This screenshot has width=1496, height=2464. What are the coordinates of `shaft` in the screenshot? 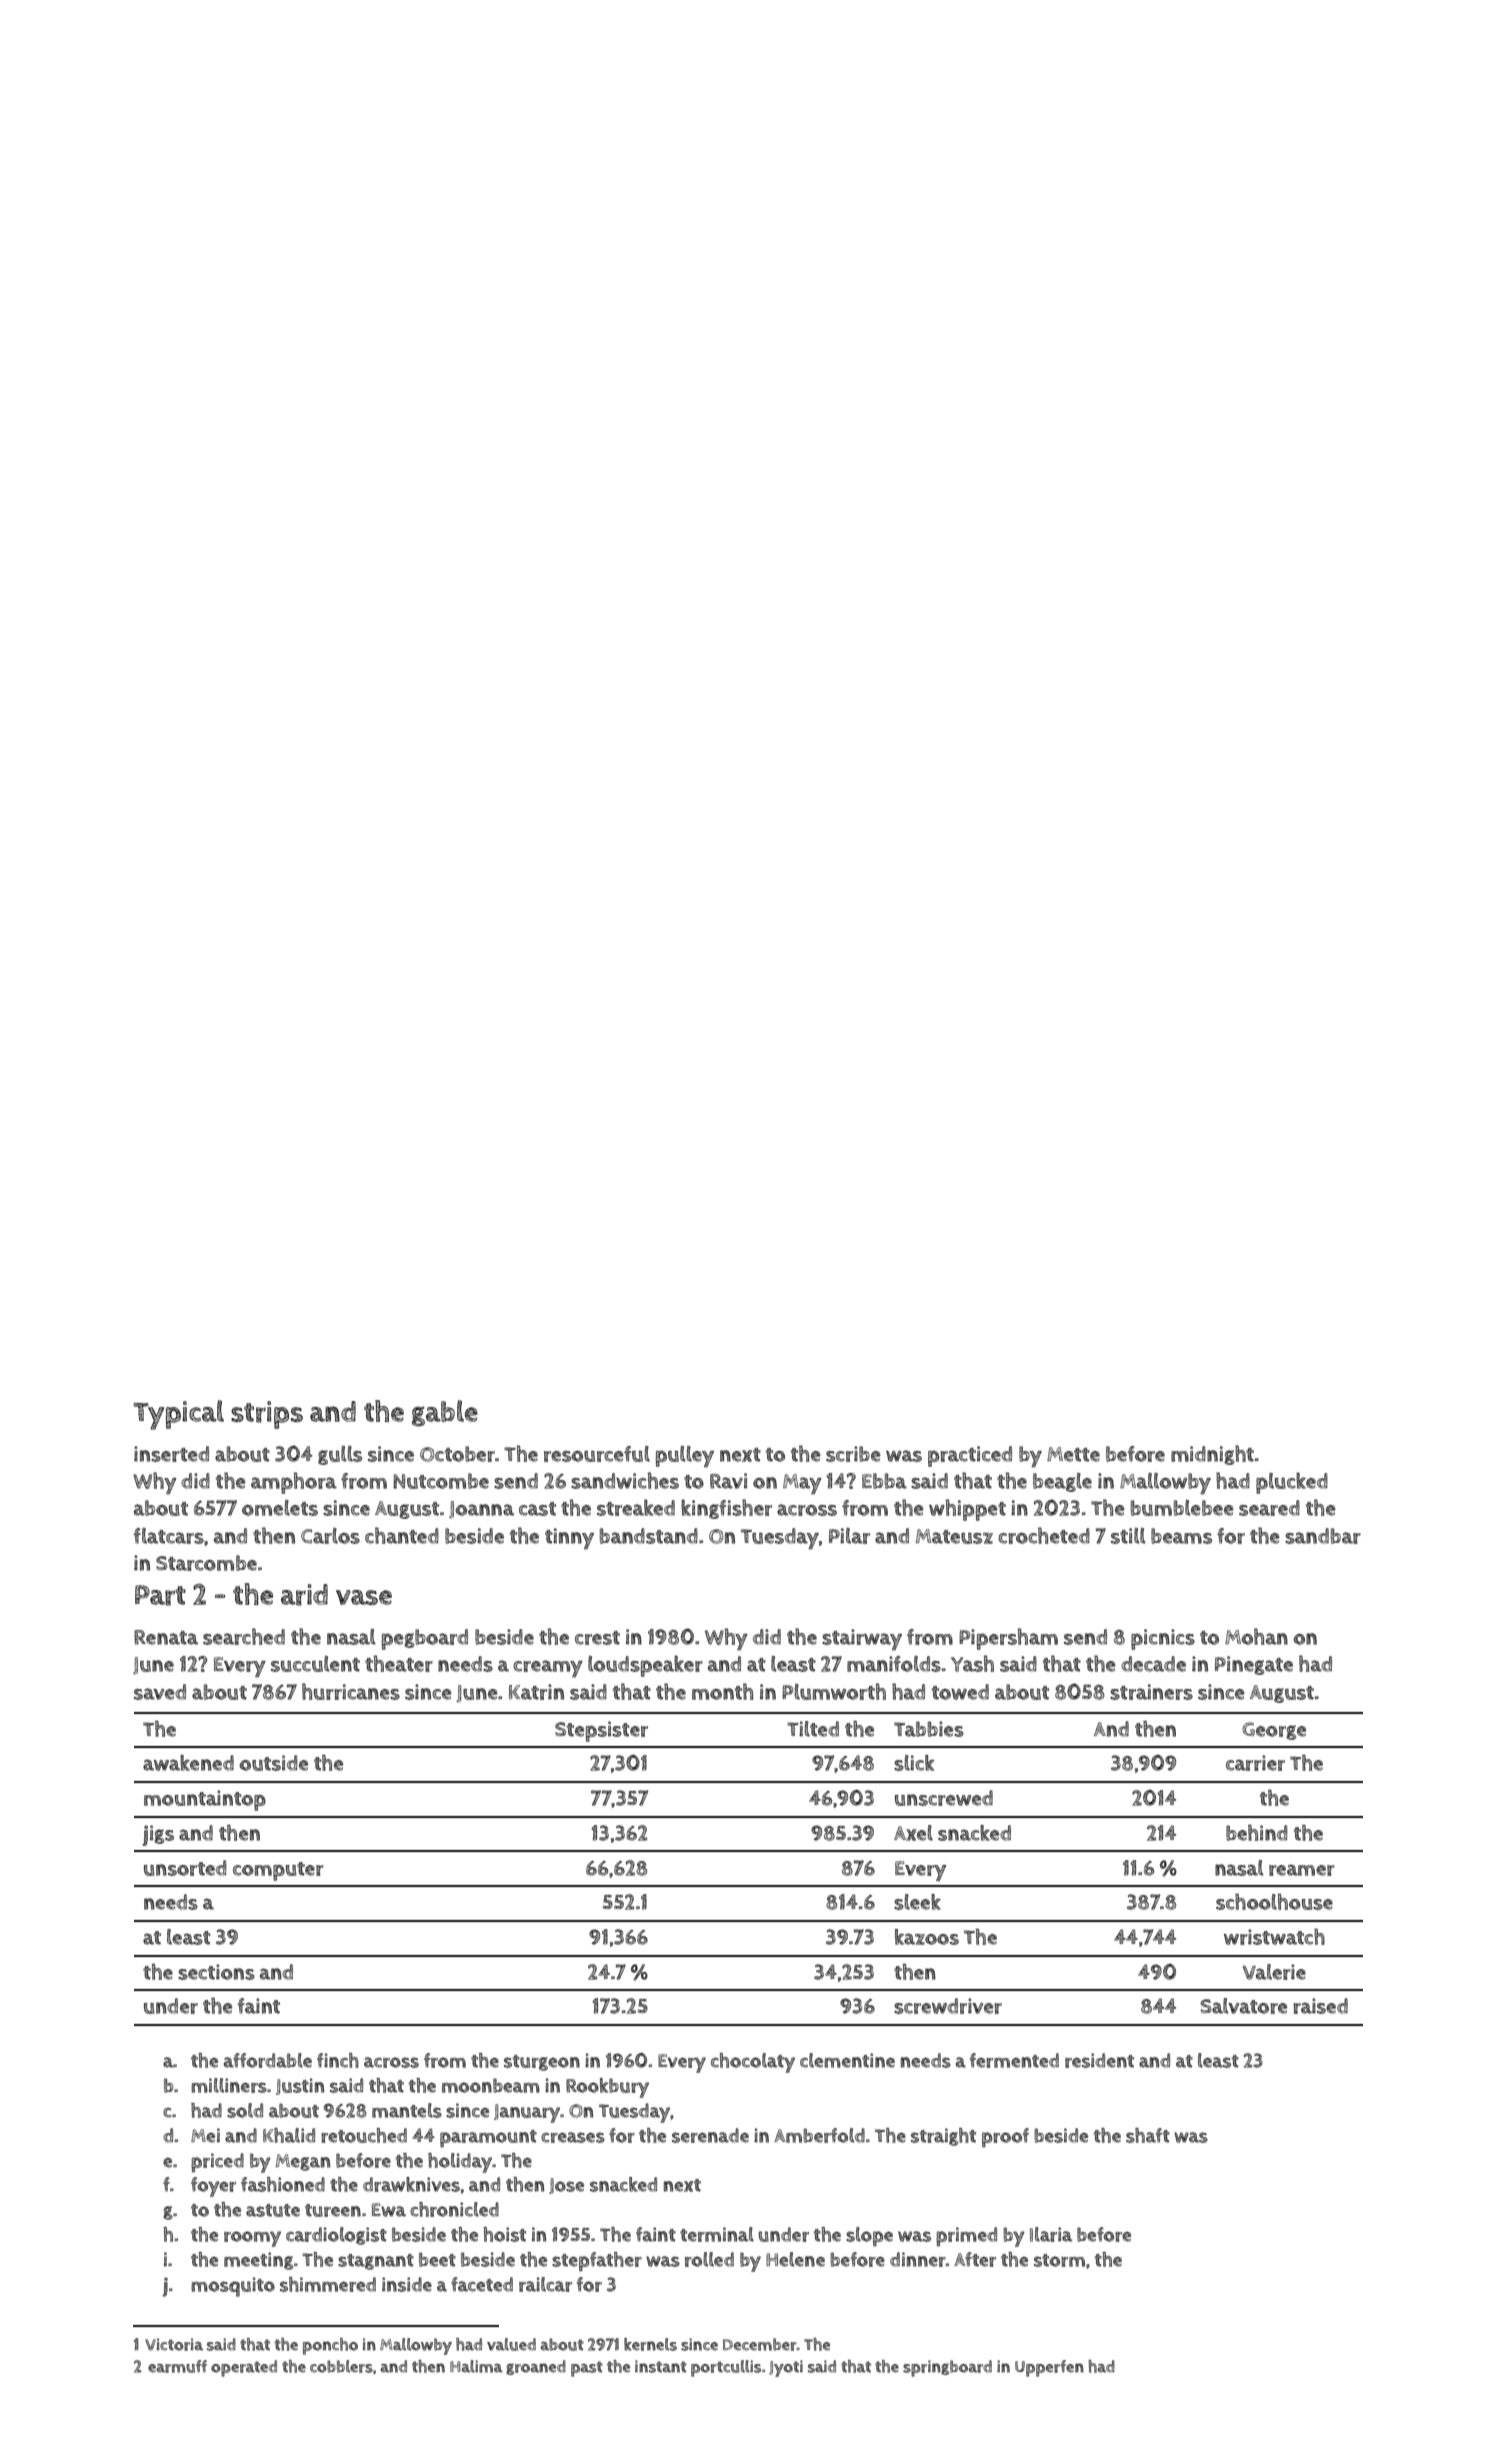 It's located at (1148, 2135).
